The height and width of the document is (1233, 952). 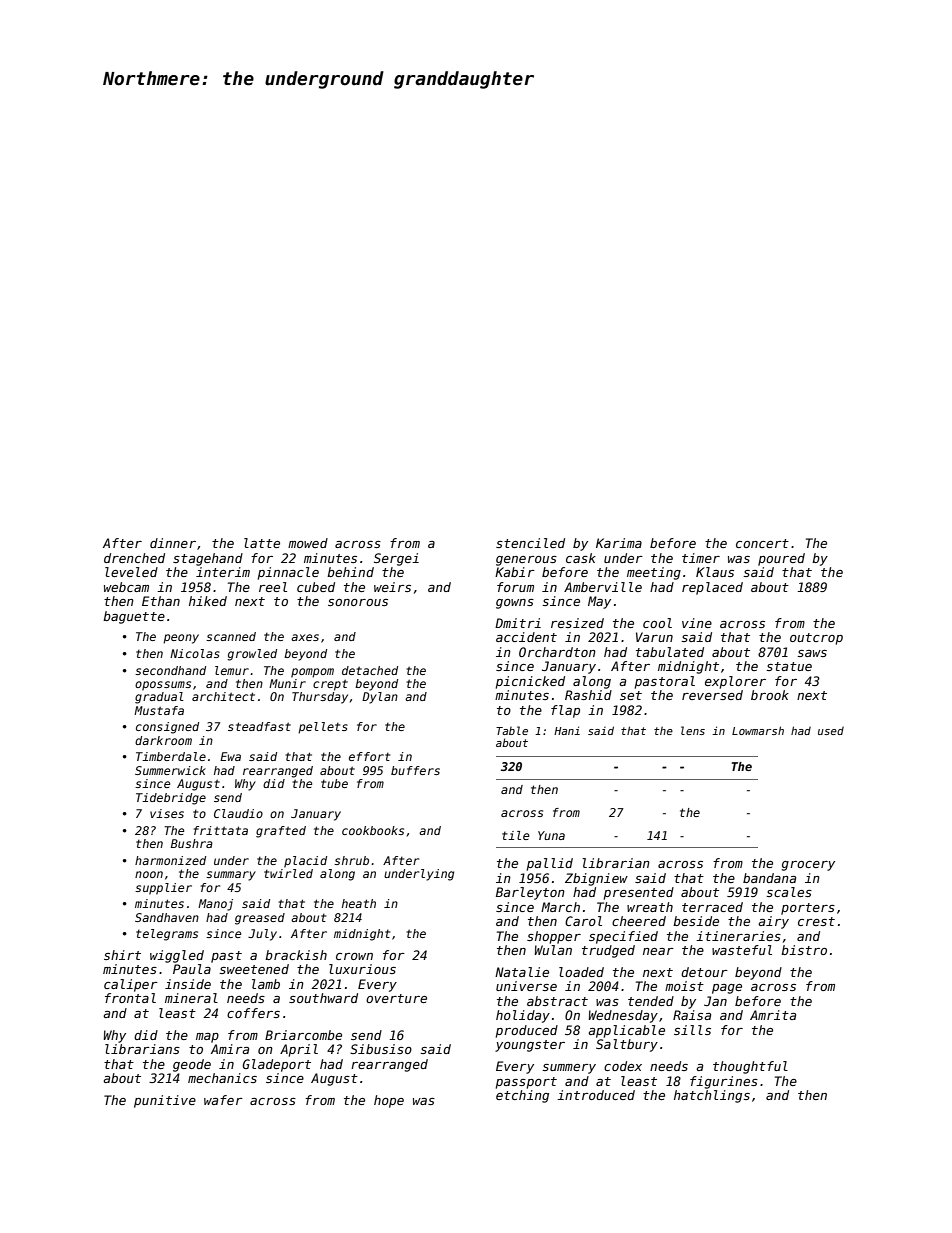 I want to click on etching, so click(x=522, y=1096).
